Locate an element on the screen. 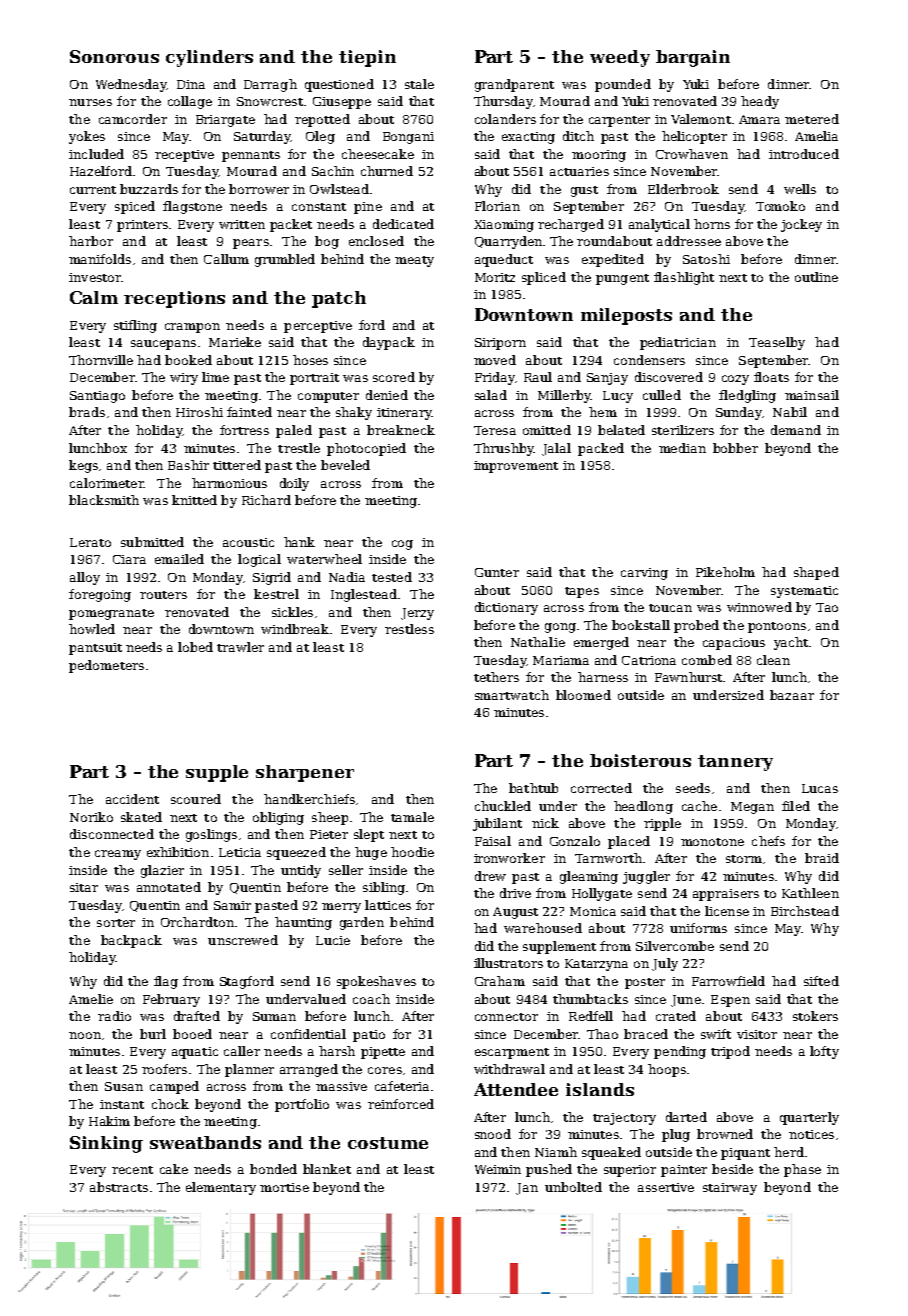 The height and width of the screenshot is (1316, 908). bargain is located at coordinates (693, 58).
